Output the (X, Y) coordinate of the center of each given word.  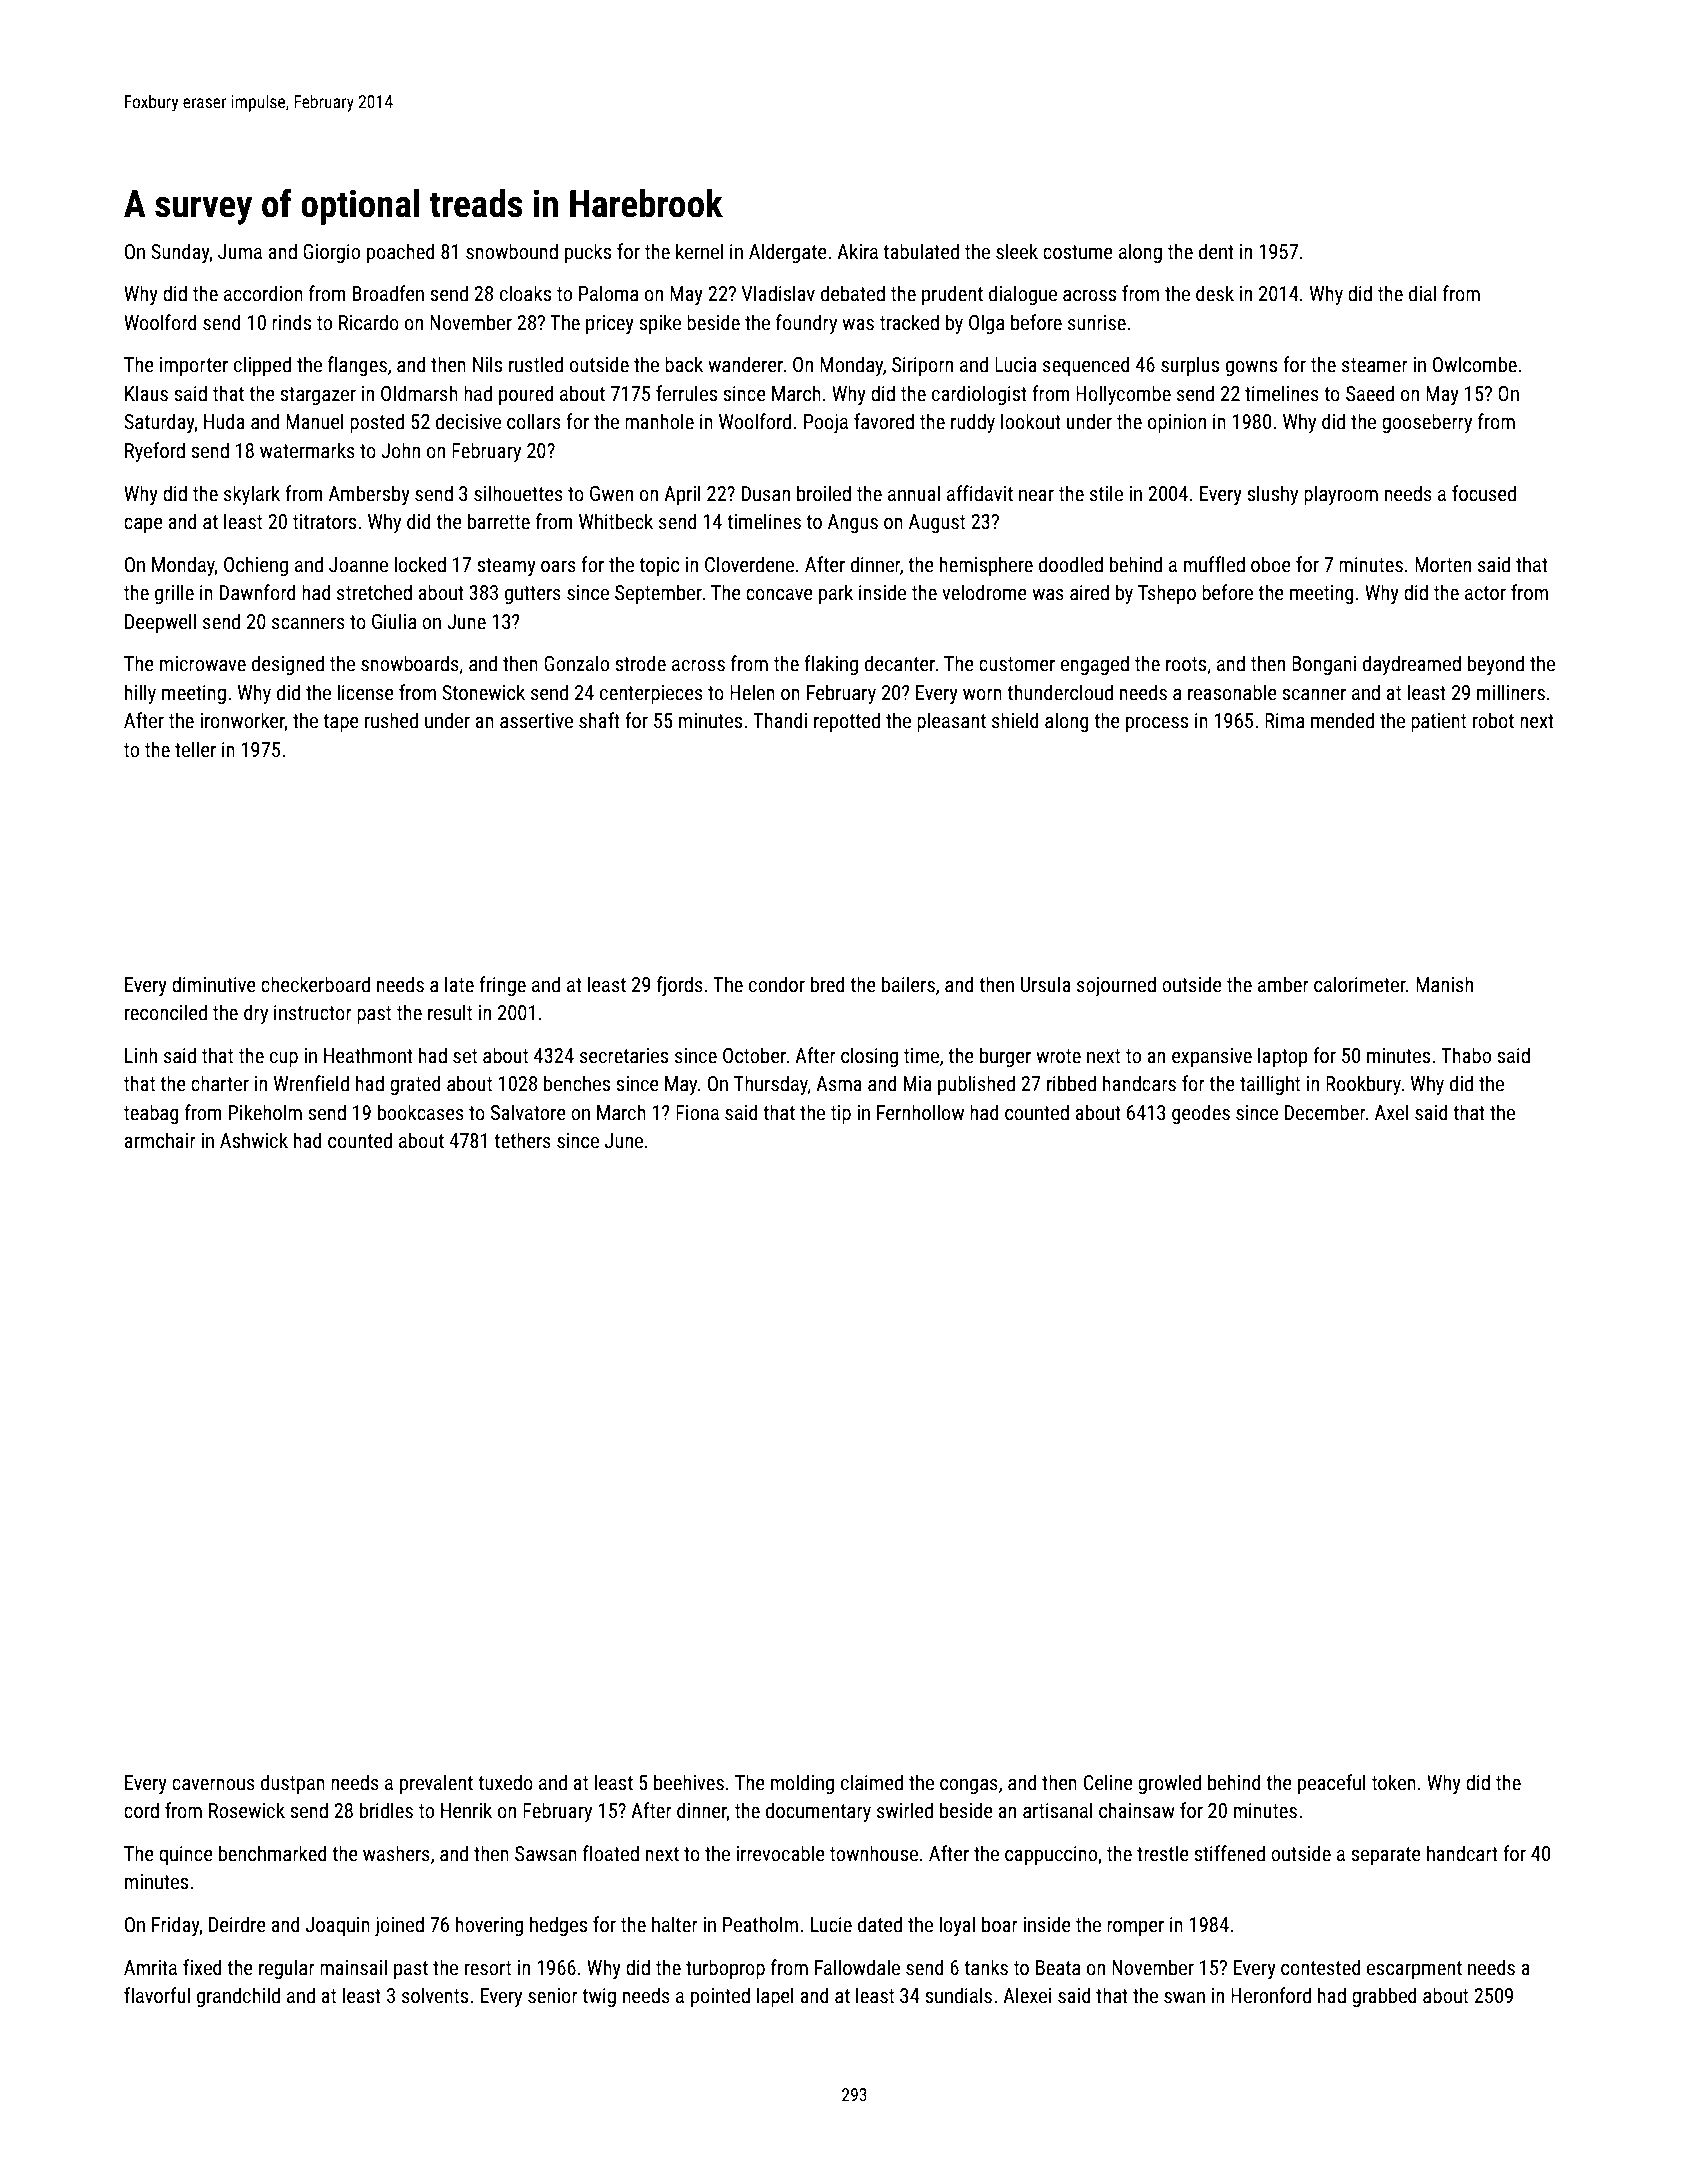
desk (1215, 293)
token (1394, 1782)
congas (969, 1786)
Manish (1444, 984)
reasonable (1232, 692)
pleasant (951, 722)
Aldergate (788, 253)
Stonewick (483, 692)
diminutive (214, 984)
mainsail (353, 1967)
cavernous (213, 1784)
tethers (522, 1140)
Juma (240, 251)
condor (777, 984)
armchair (160, 1140)
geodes (1201, 1114)
